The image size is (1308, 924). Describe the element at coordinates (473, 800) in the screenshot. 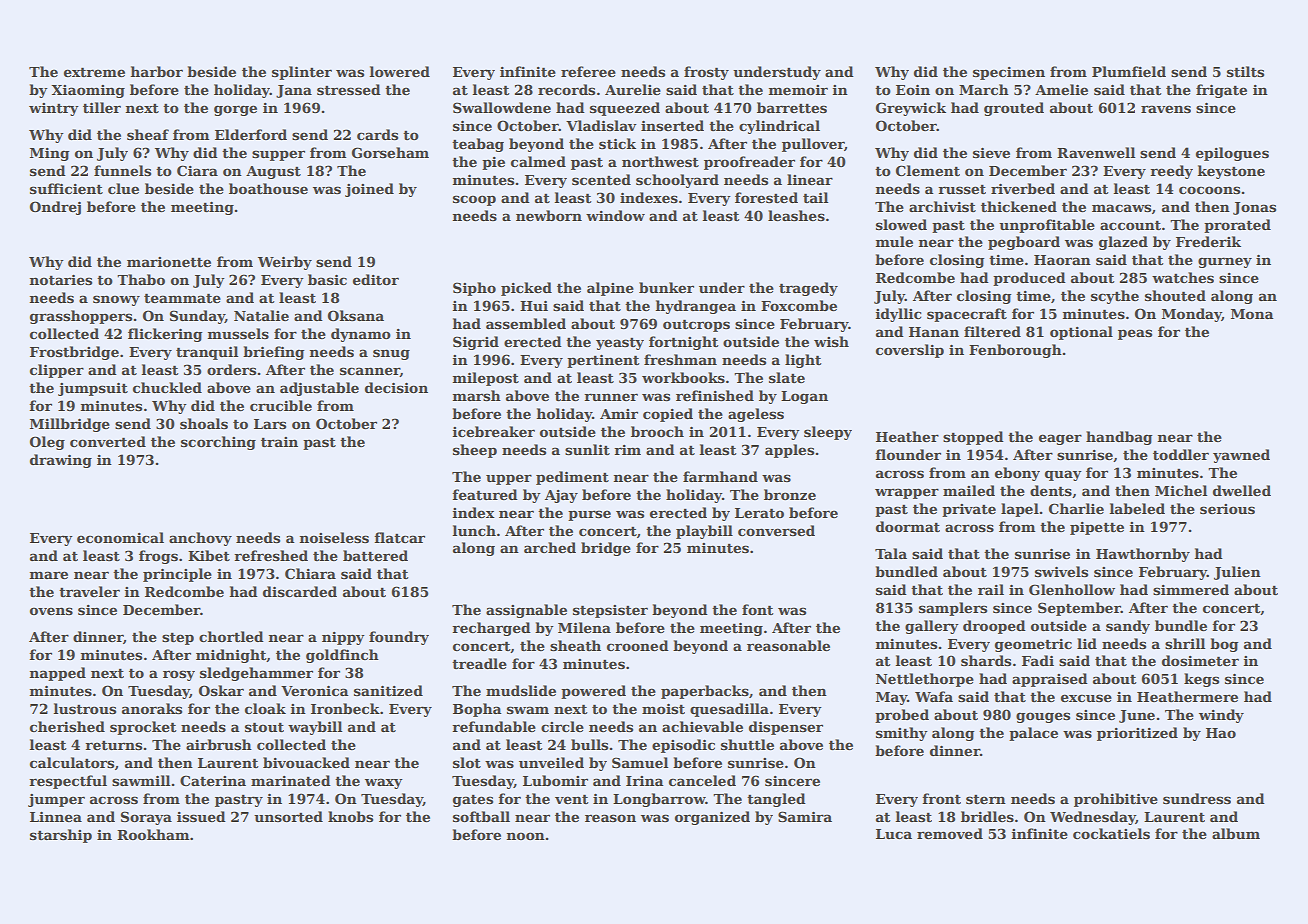

I see `gates` at that location.
